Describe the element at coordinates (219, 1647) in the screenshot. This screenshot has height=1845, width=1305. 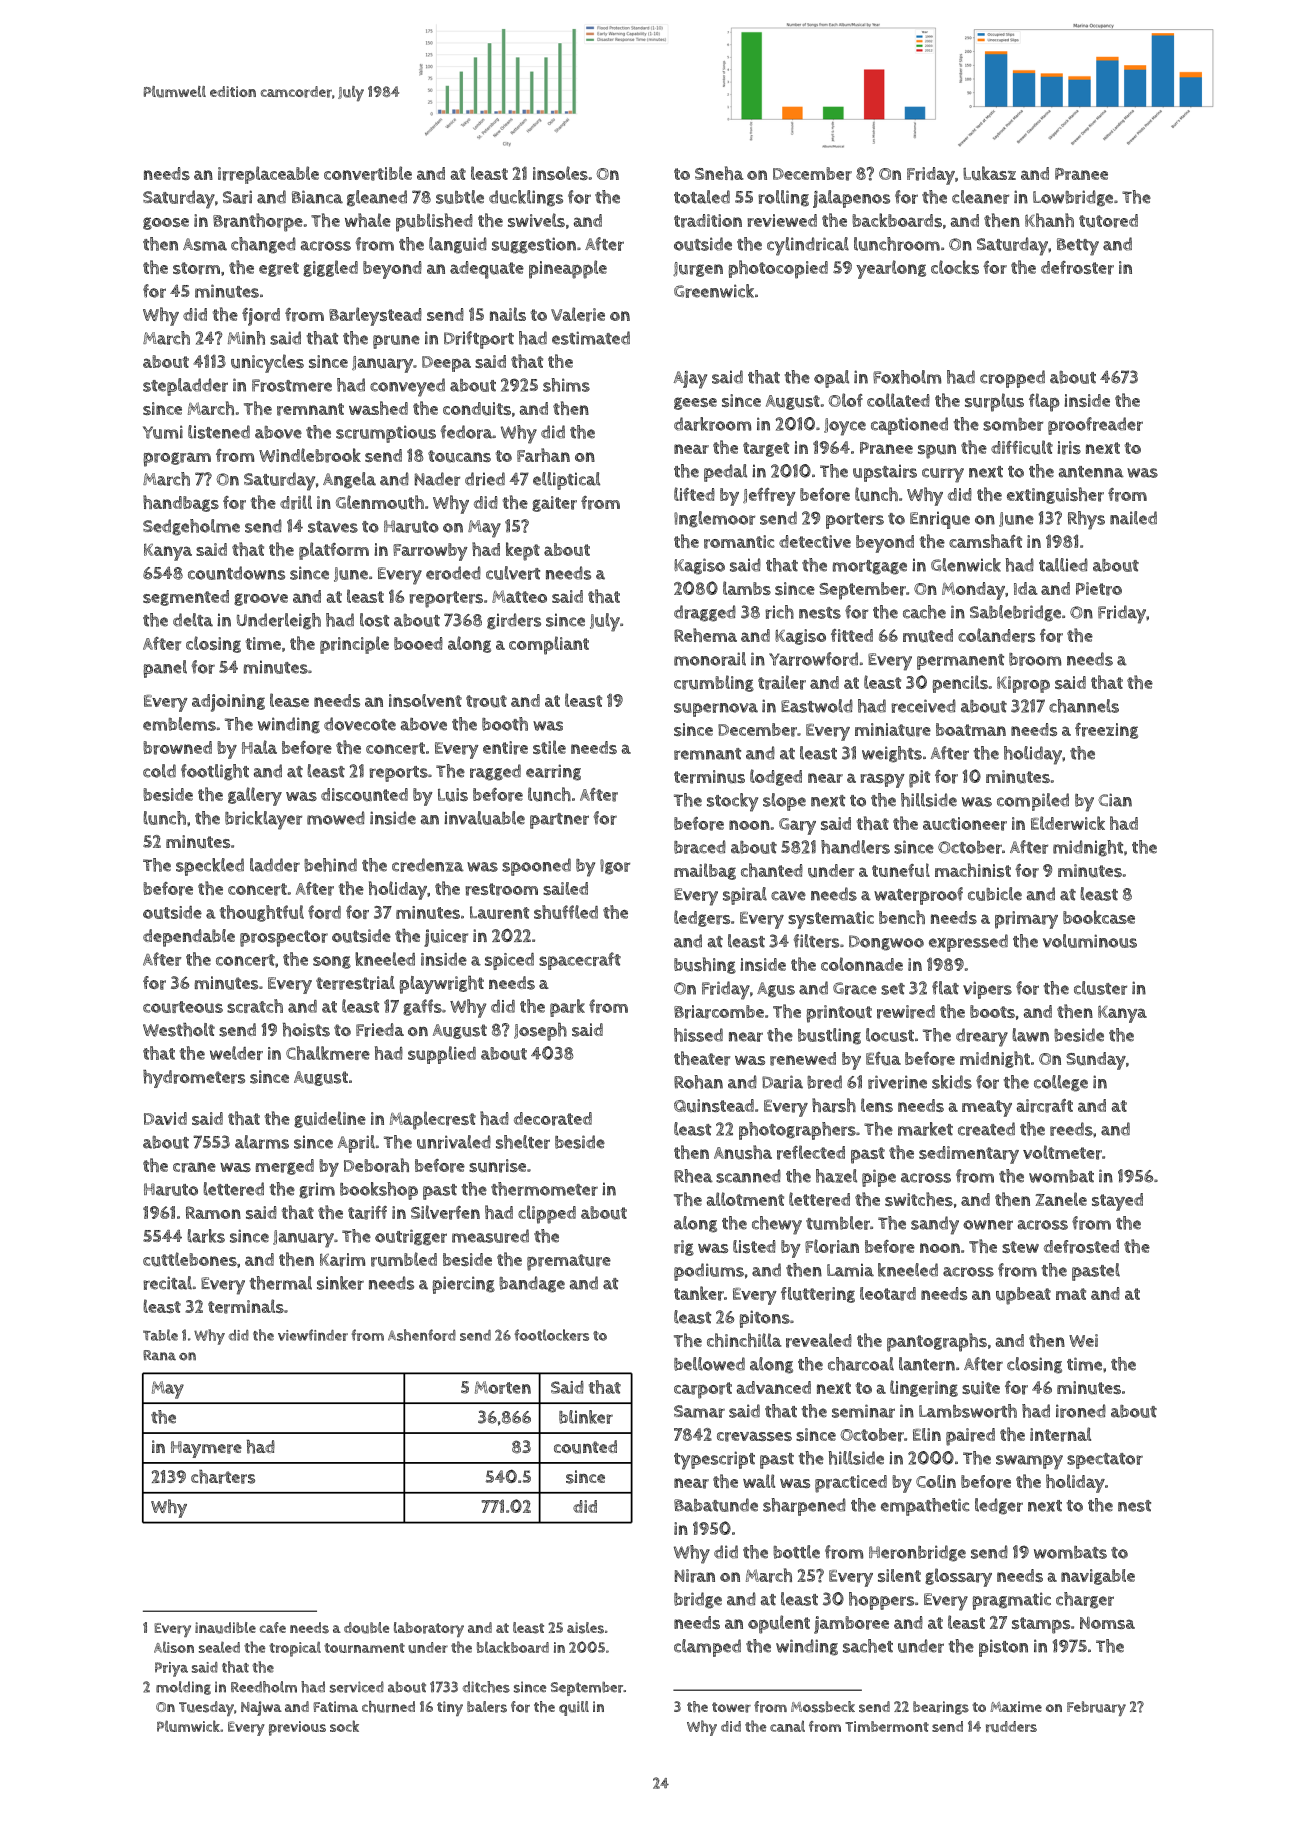
I see `sealed` at that location.
